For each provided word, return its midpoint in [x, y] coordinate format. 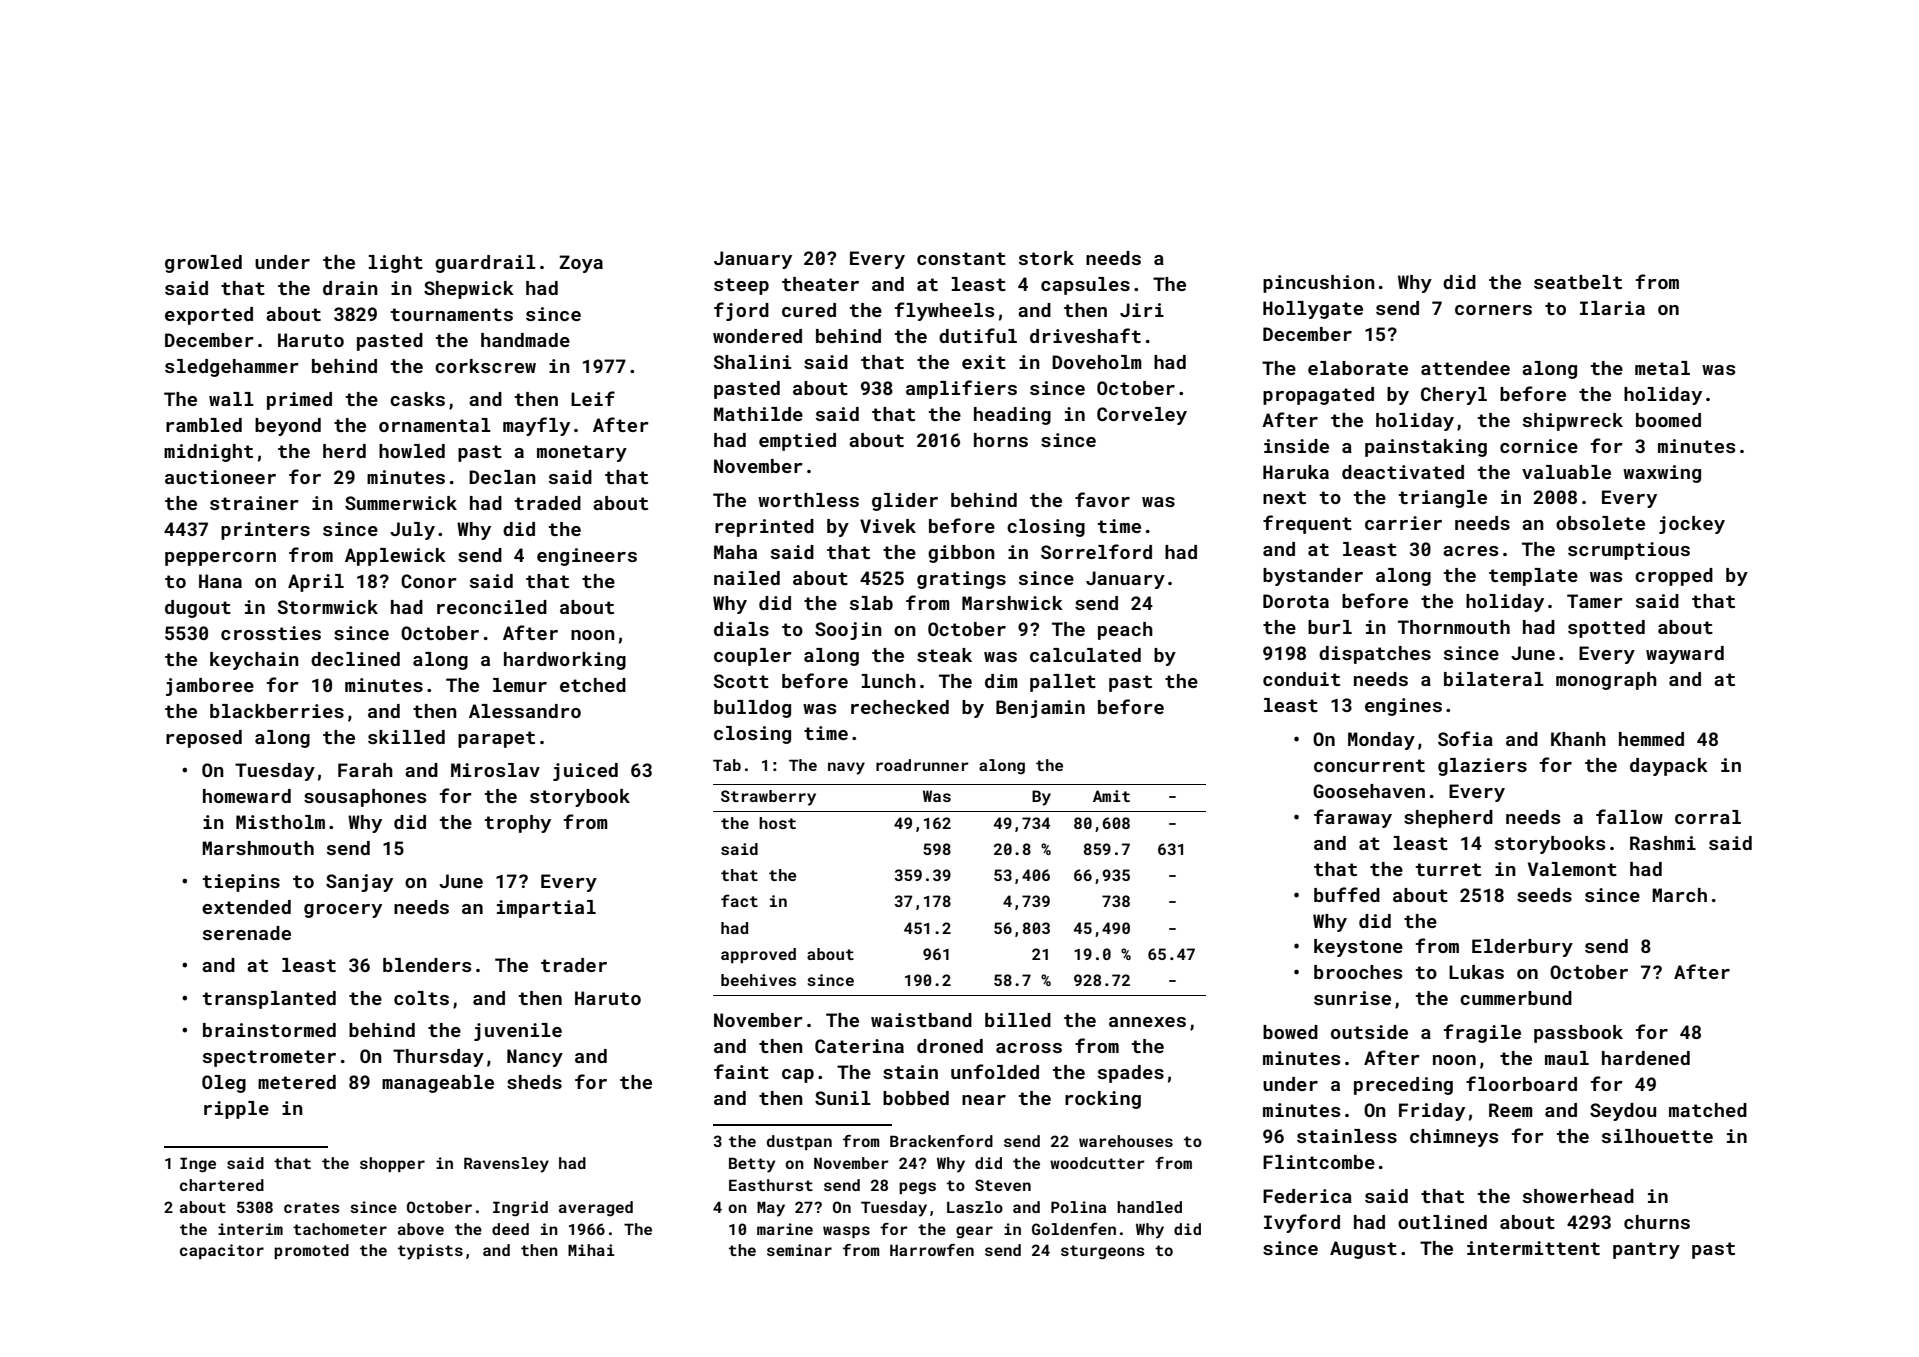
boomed [1668, 420]
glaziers [1482, 767]
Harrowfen [932, 1250]
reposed [204, 739]
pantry [1646, 1250]
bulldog [752, 709]
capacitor [222, 1251]
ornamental [435, 425]
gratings [961, 580]
